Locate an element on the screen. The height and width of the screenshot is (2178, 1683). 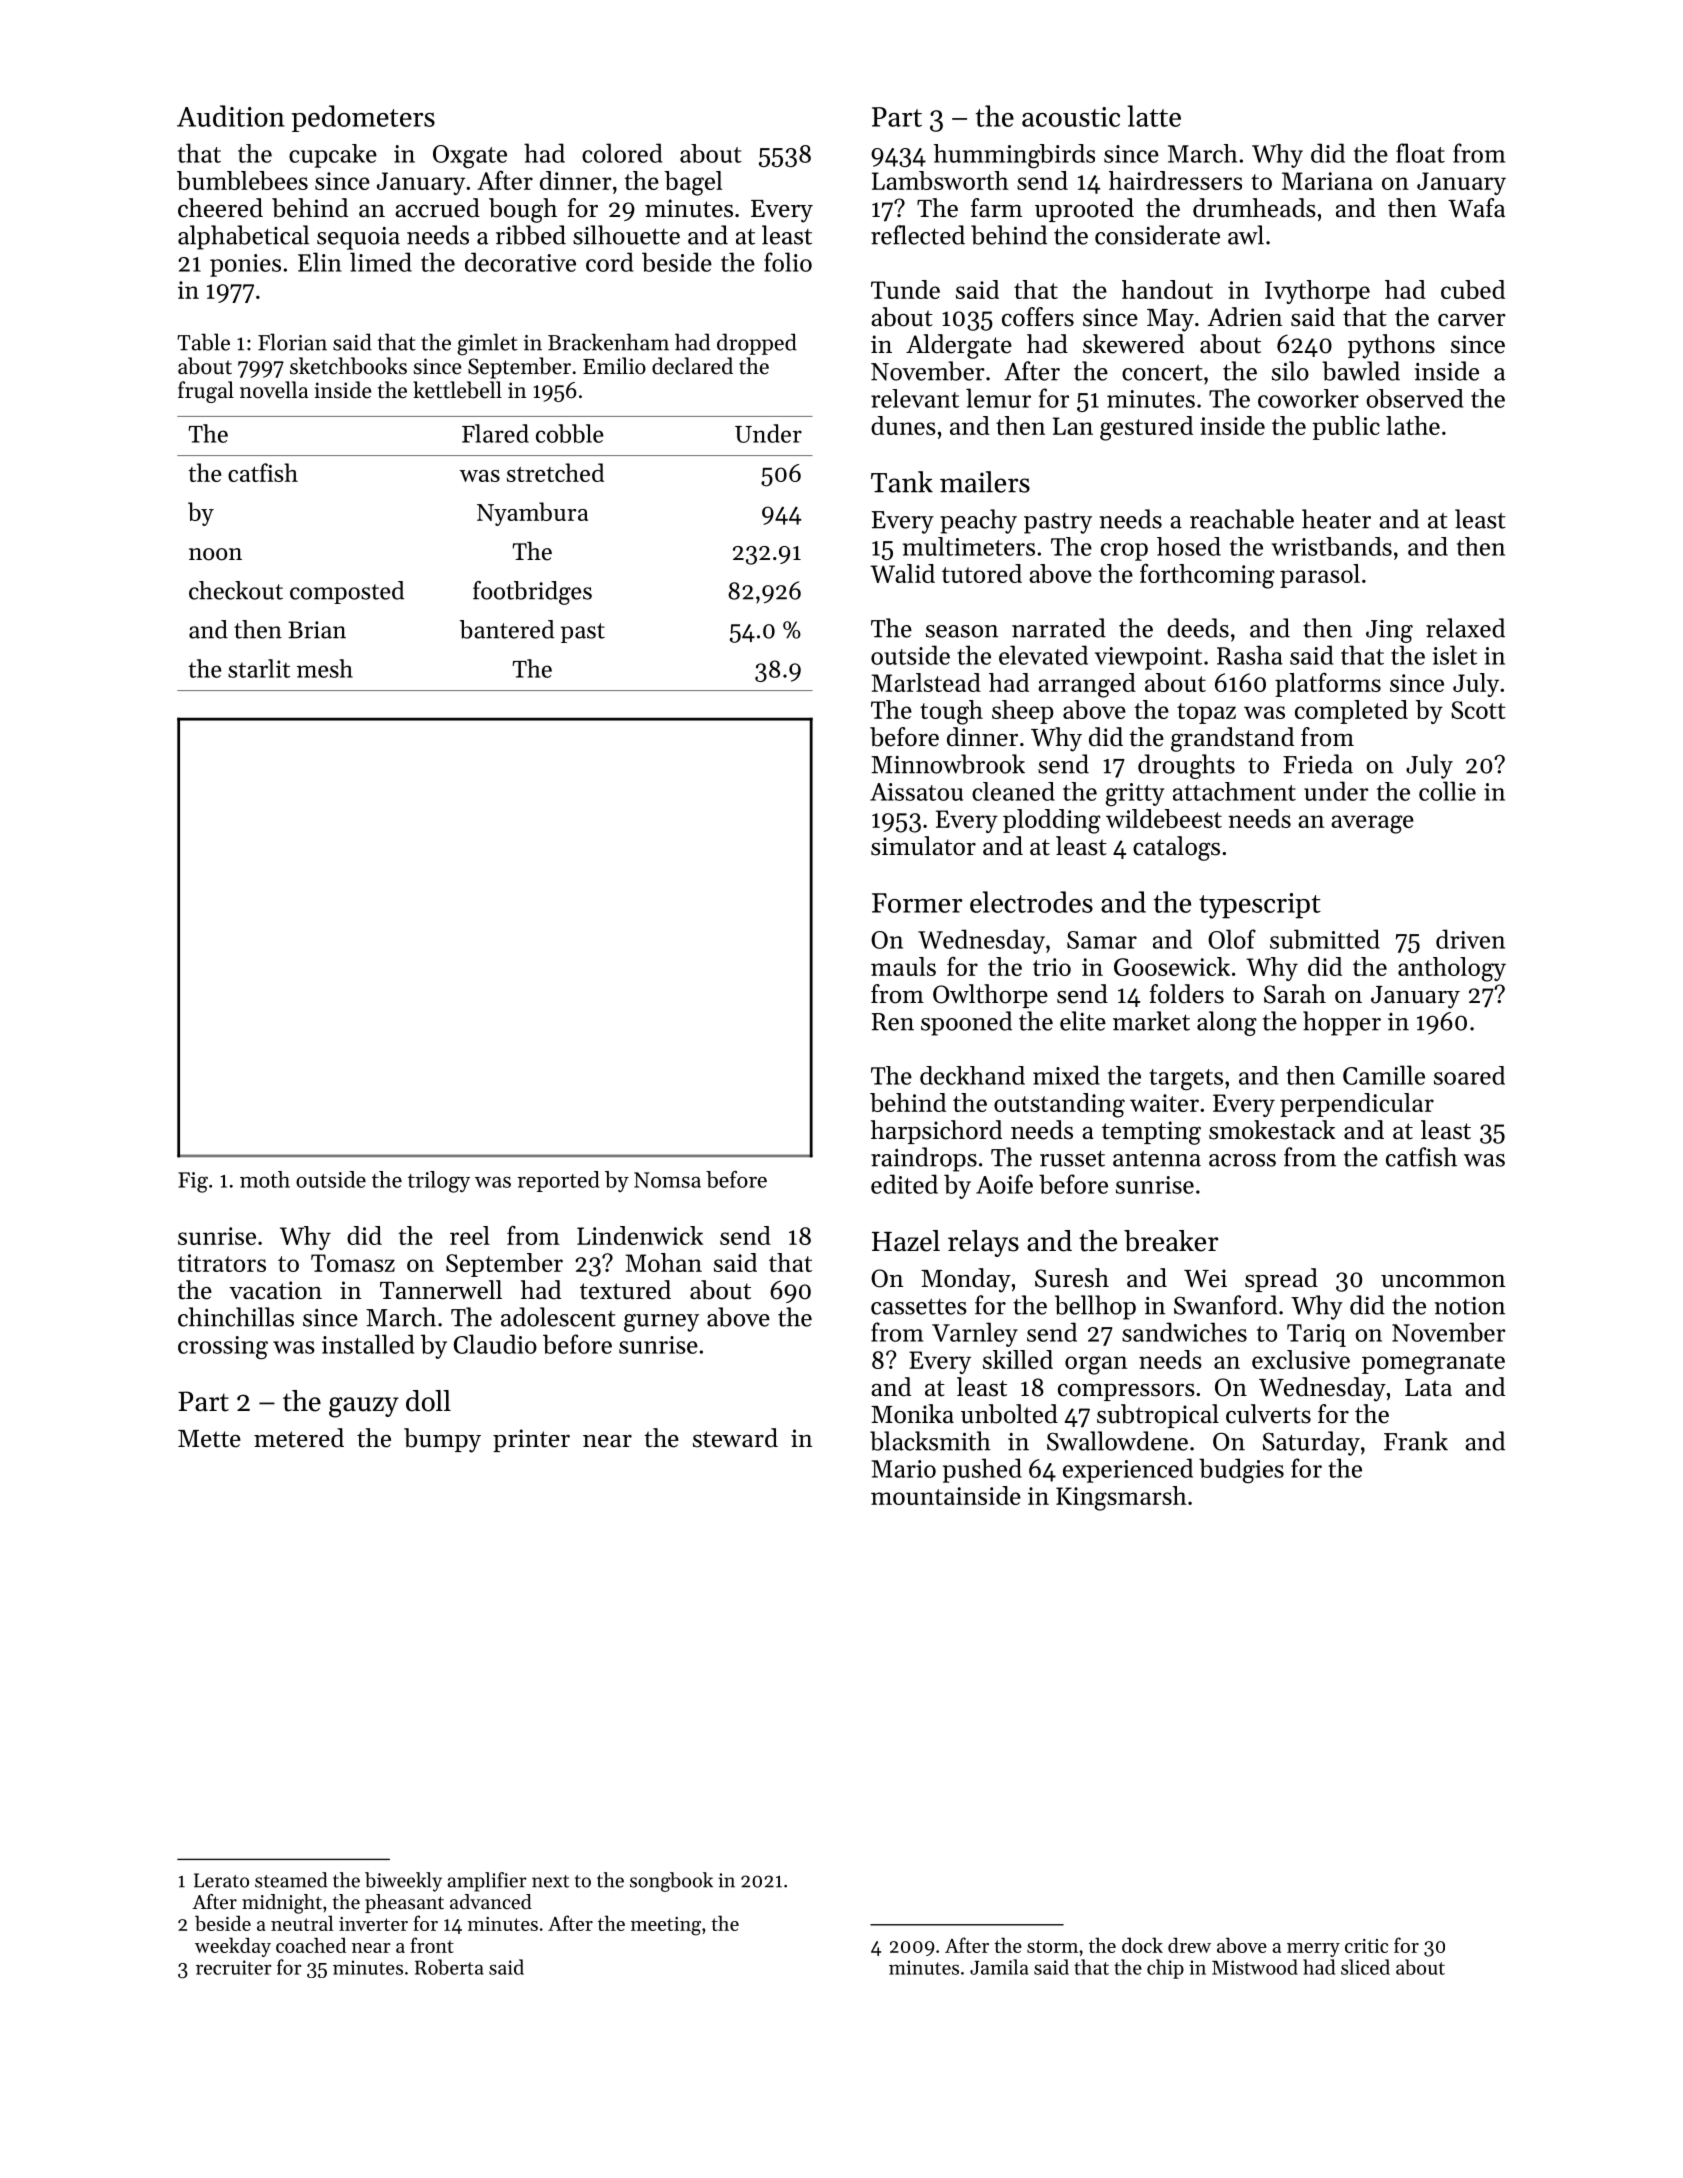
frugal is located at coordinates (206, 392).
